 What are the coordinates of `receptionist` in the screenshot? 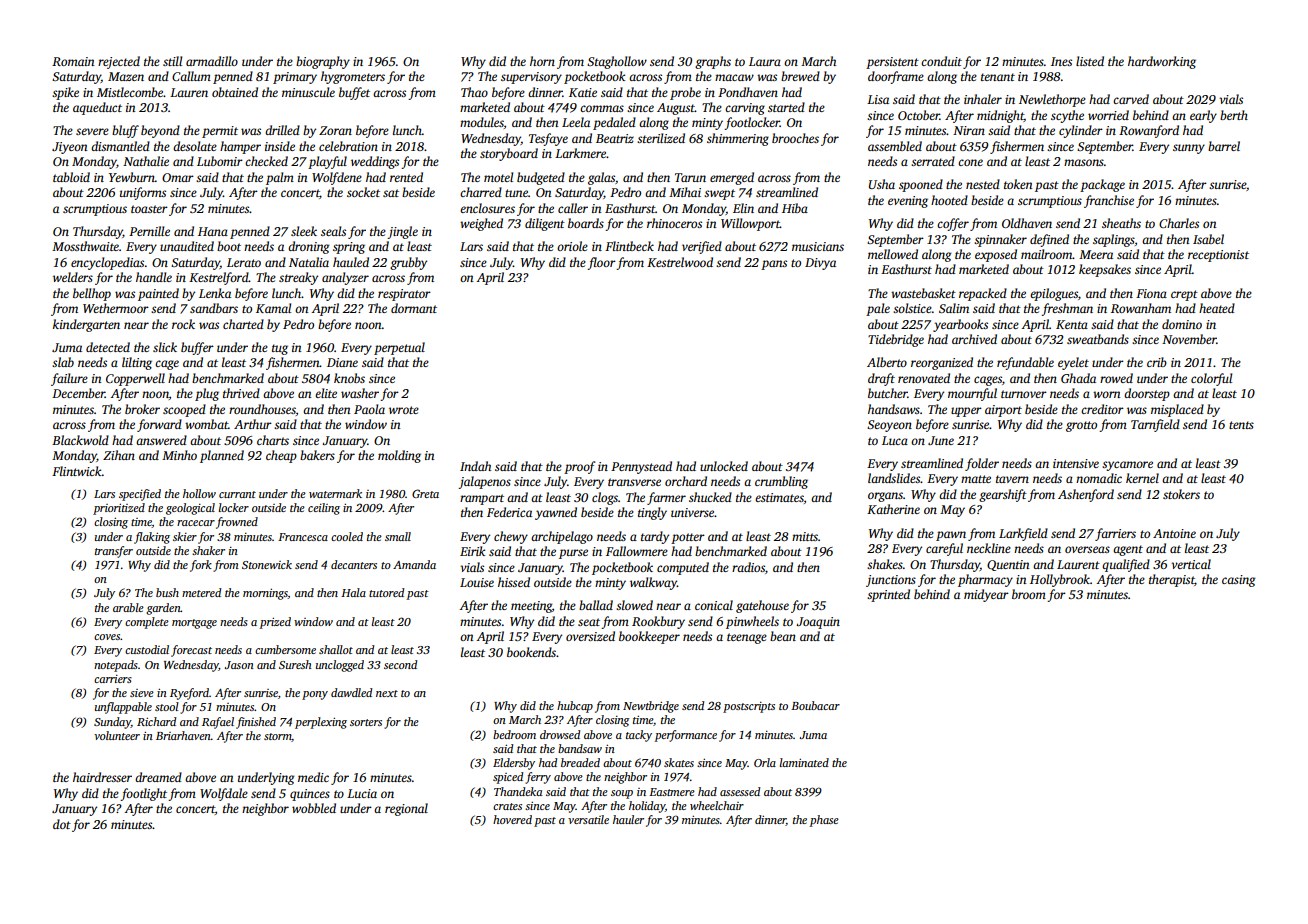 It's located at (1218, 256).
